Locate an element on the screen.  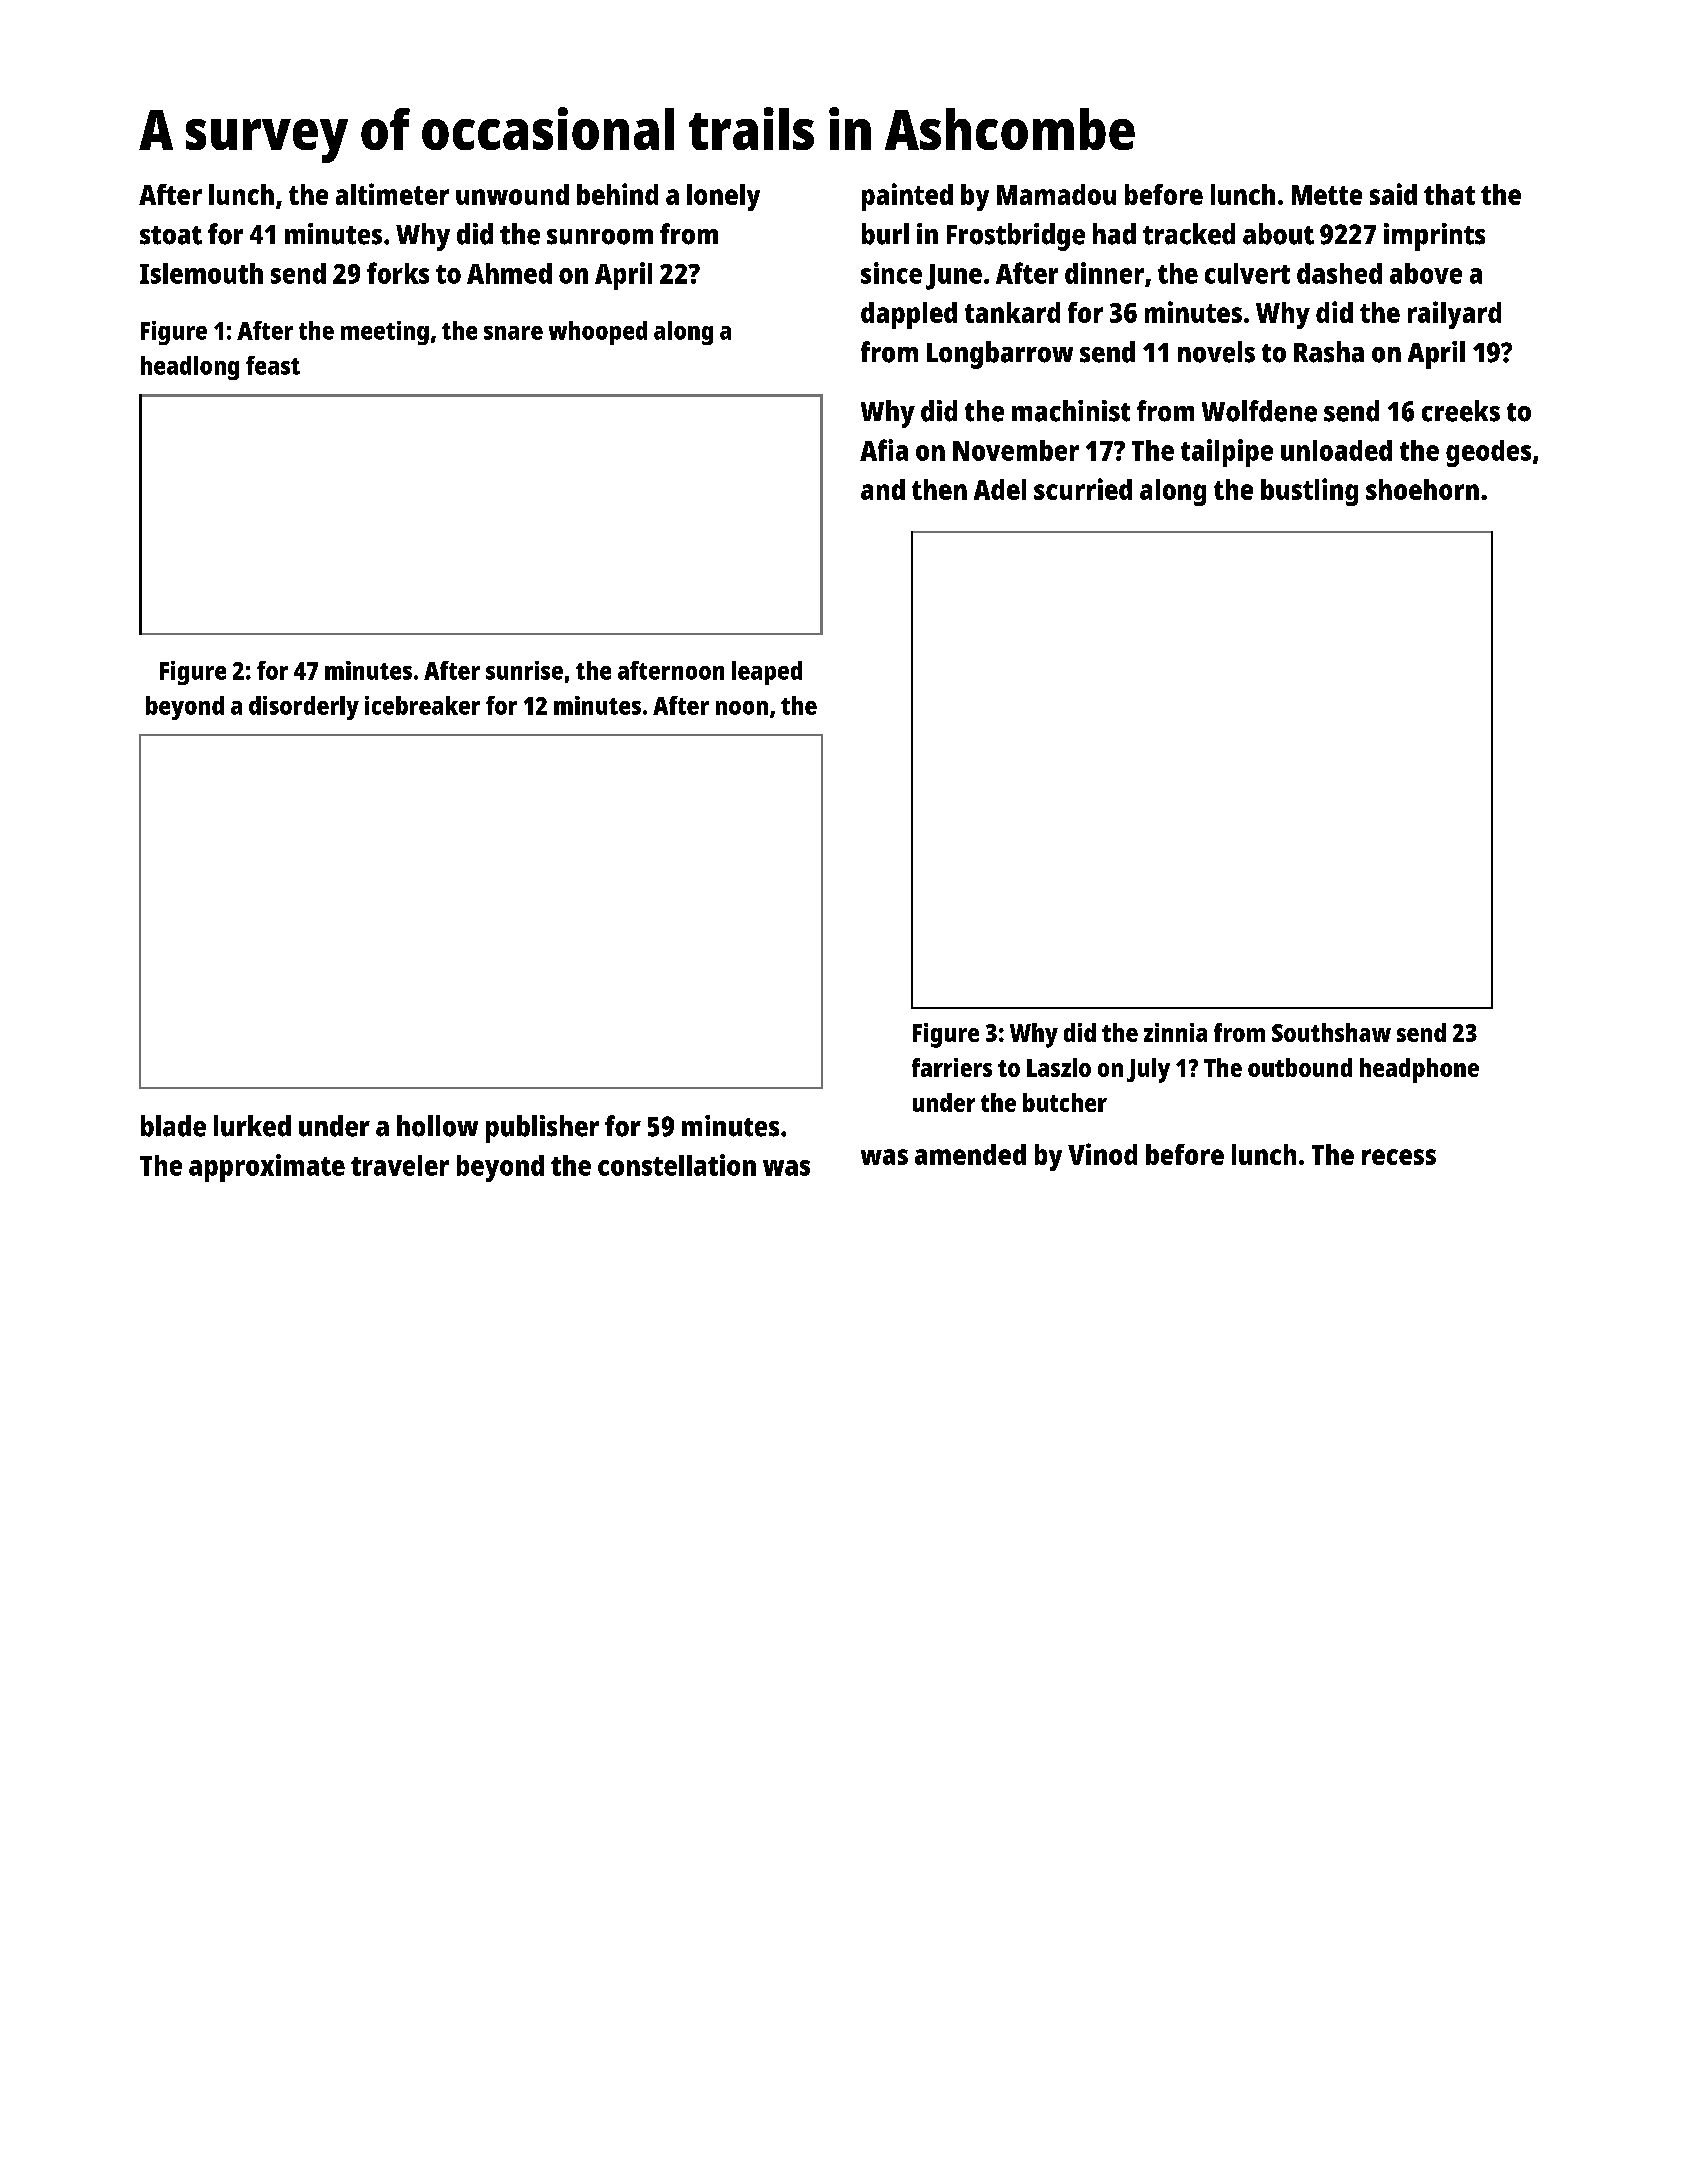
constellation is located at coordinates (677, 1165).
